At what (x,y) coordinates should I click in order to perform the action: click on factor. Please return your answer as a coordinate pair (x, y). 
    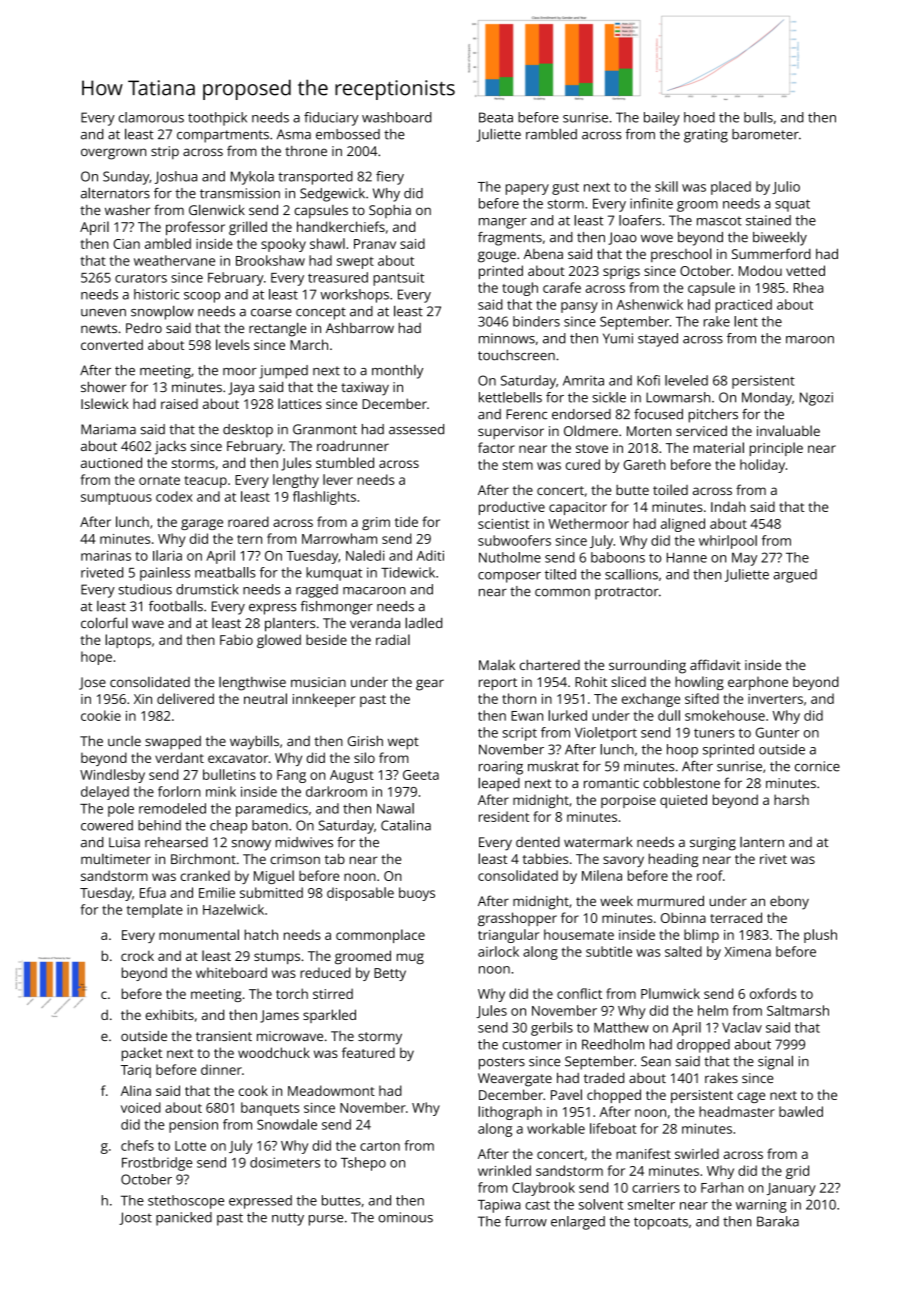
    Looking at the image, I should click on (496, 447).
